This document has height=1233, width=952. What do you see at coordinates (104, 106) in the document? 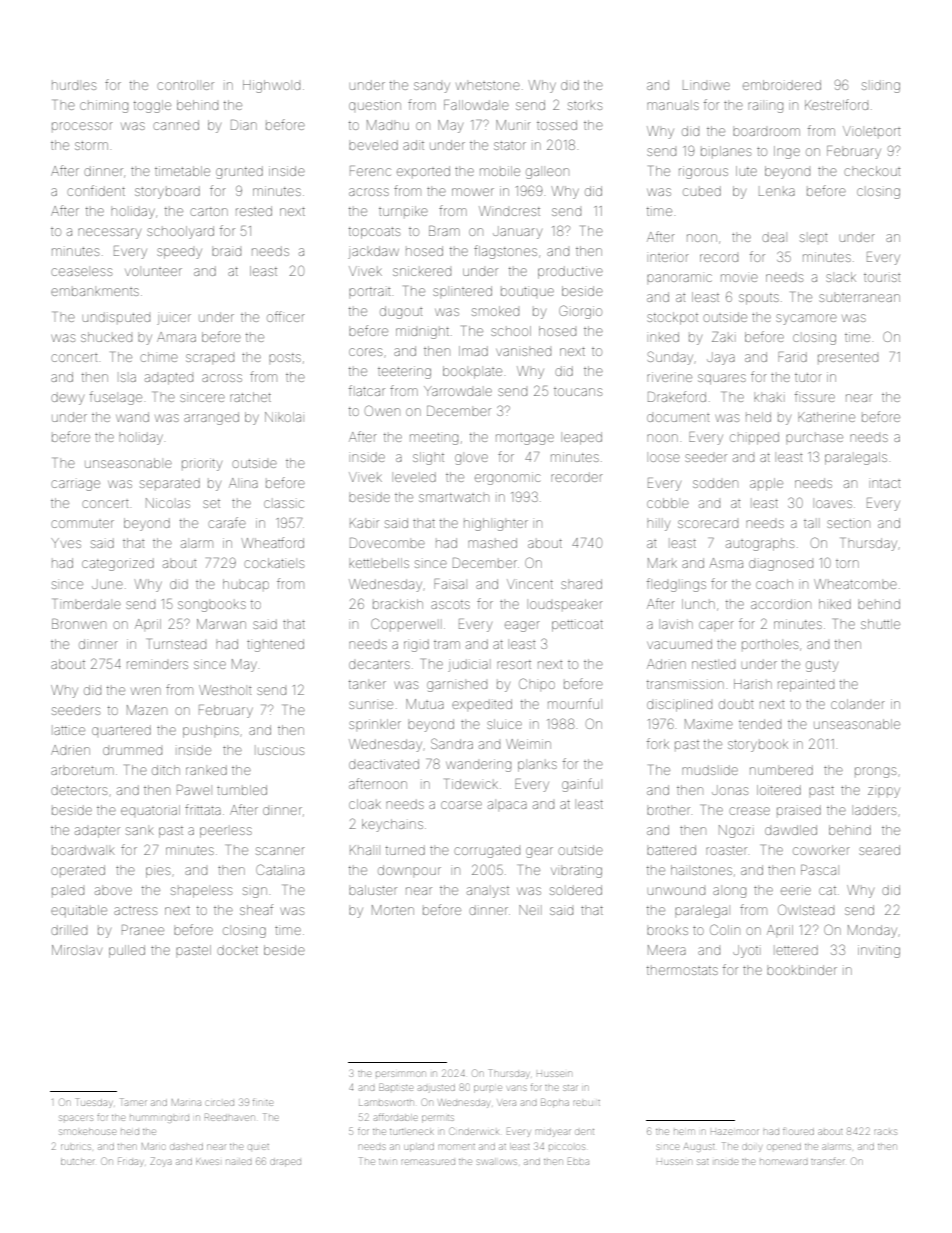
I see `chiming` at bounding box center [104, 106].
